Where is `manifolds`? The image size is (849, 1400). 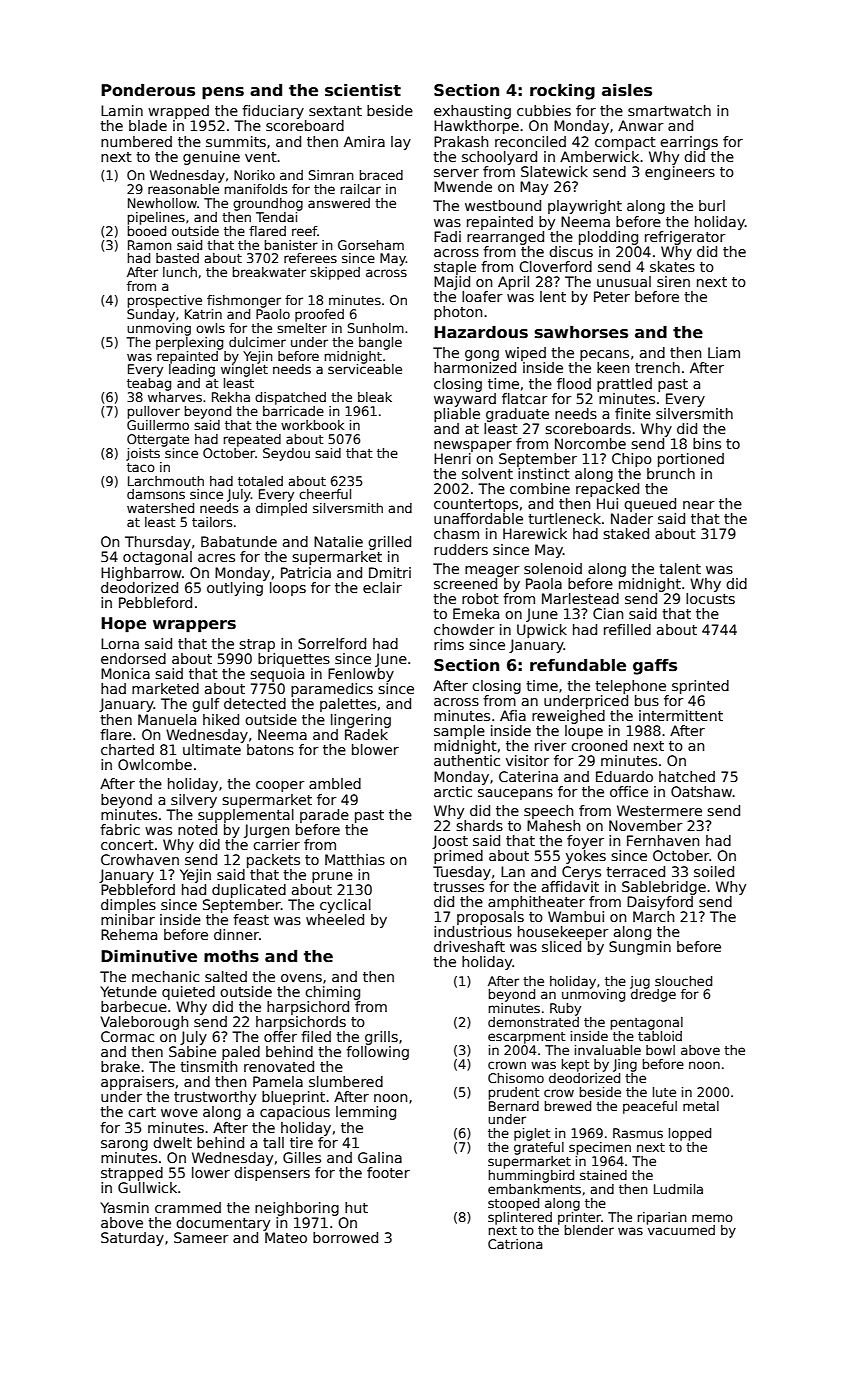
manifolds is located at coordinates (256, 189).
